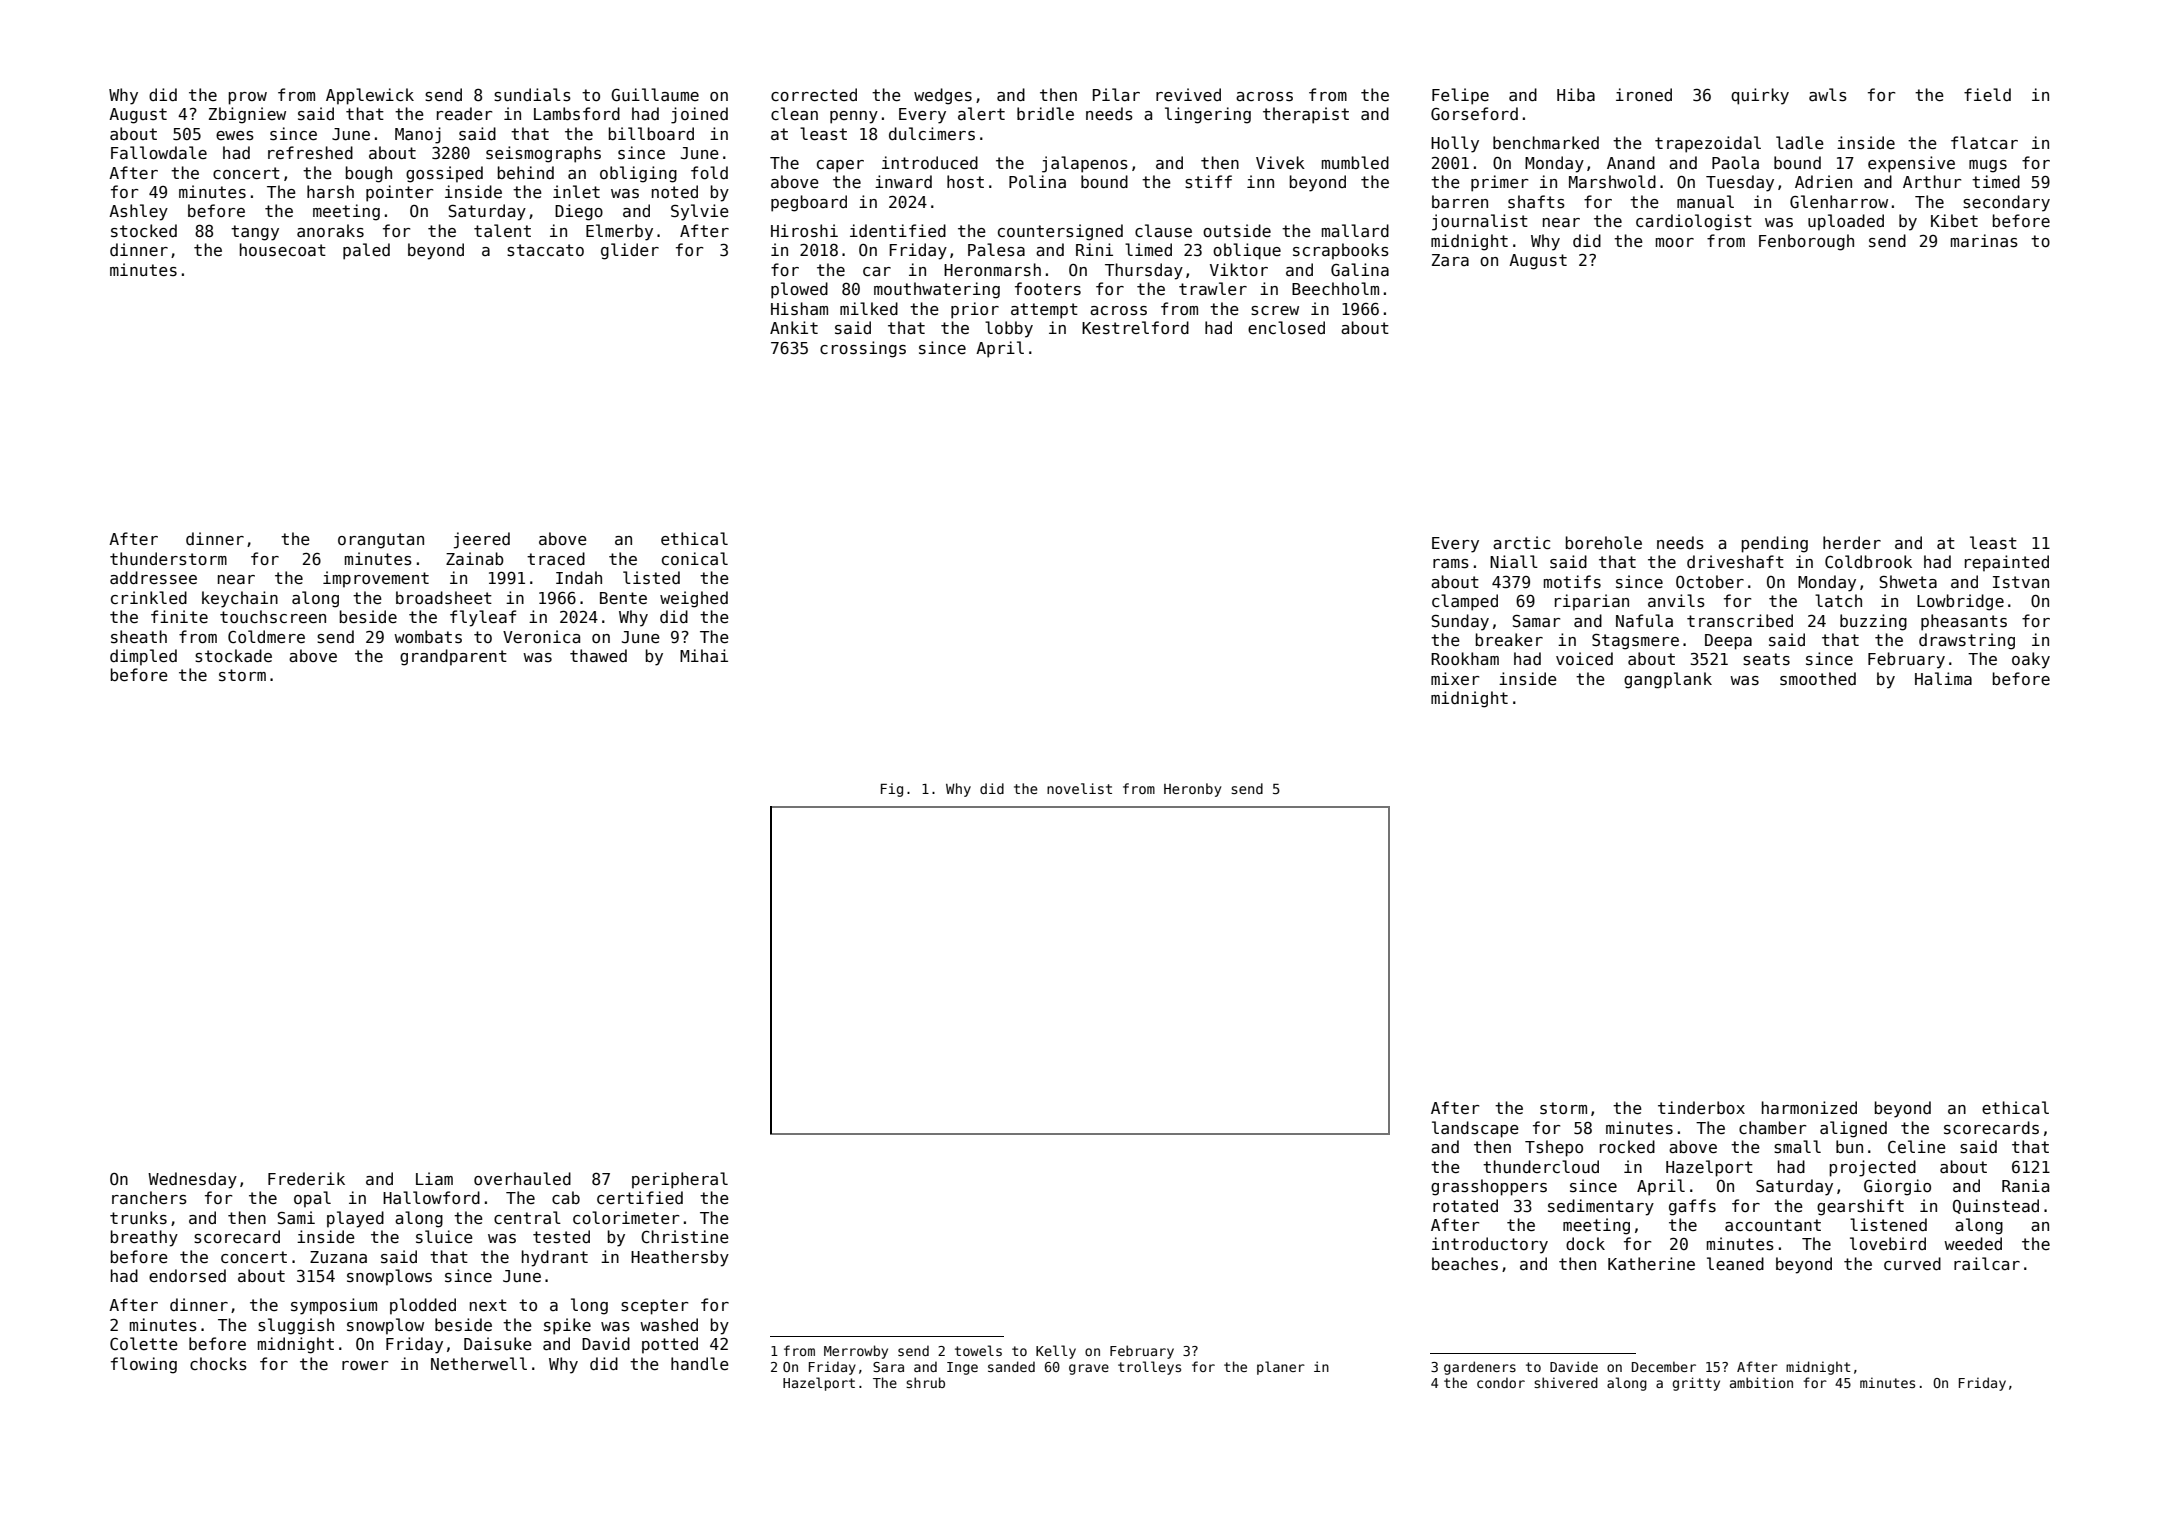 The image size is (2160, 1528). Describe the element at coordinates (1987, 94) in the screenshot. I see `field` at that location.
